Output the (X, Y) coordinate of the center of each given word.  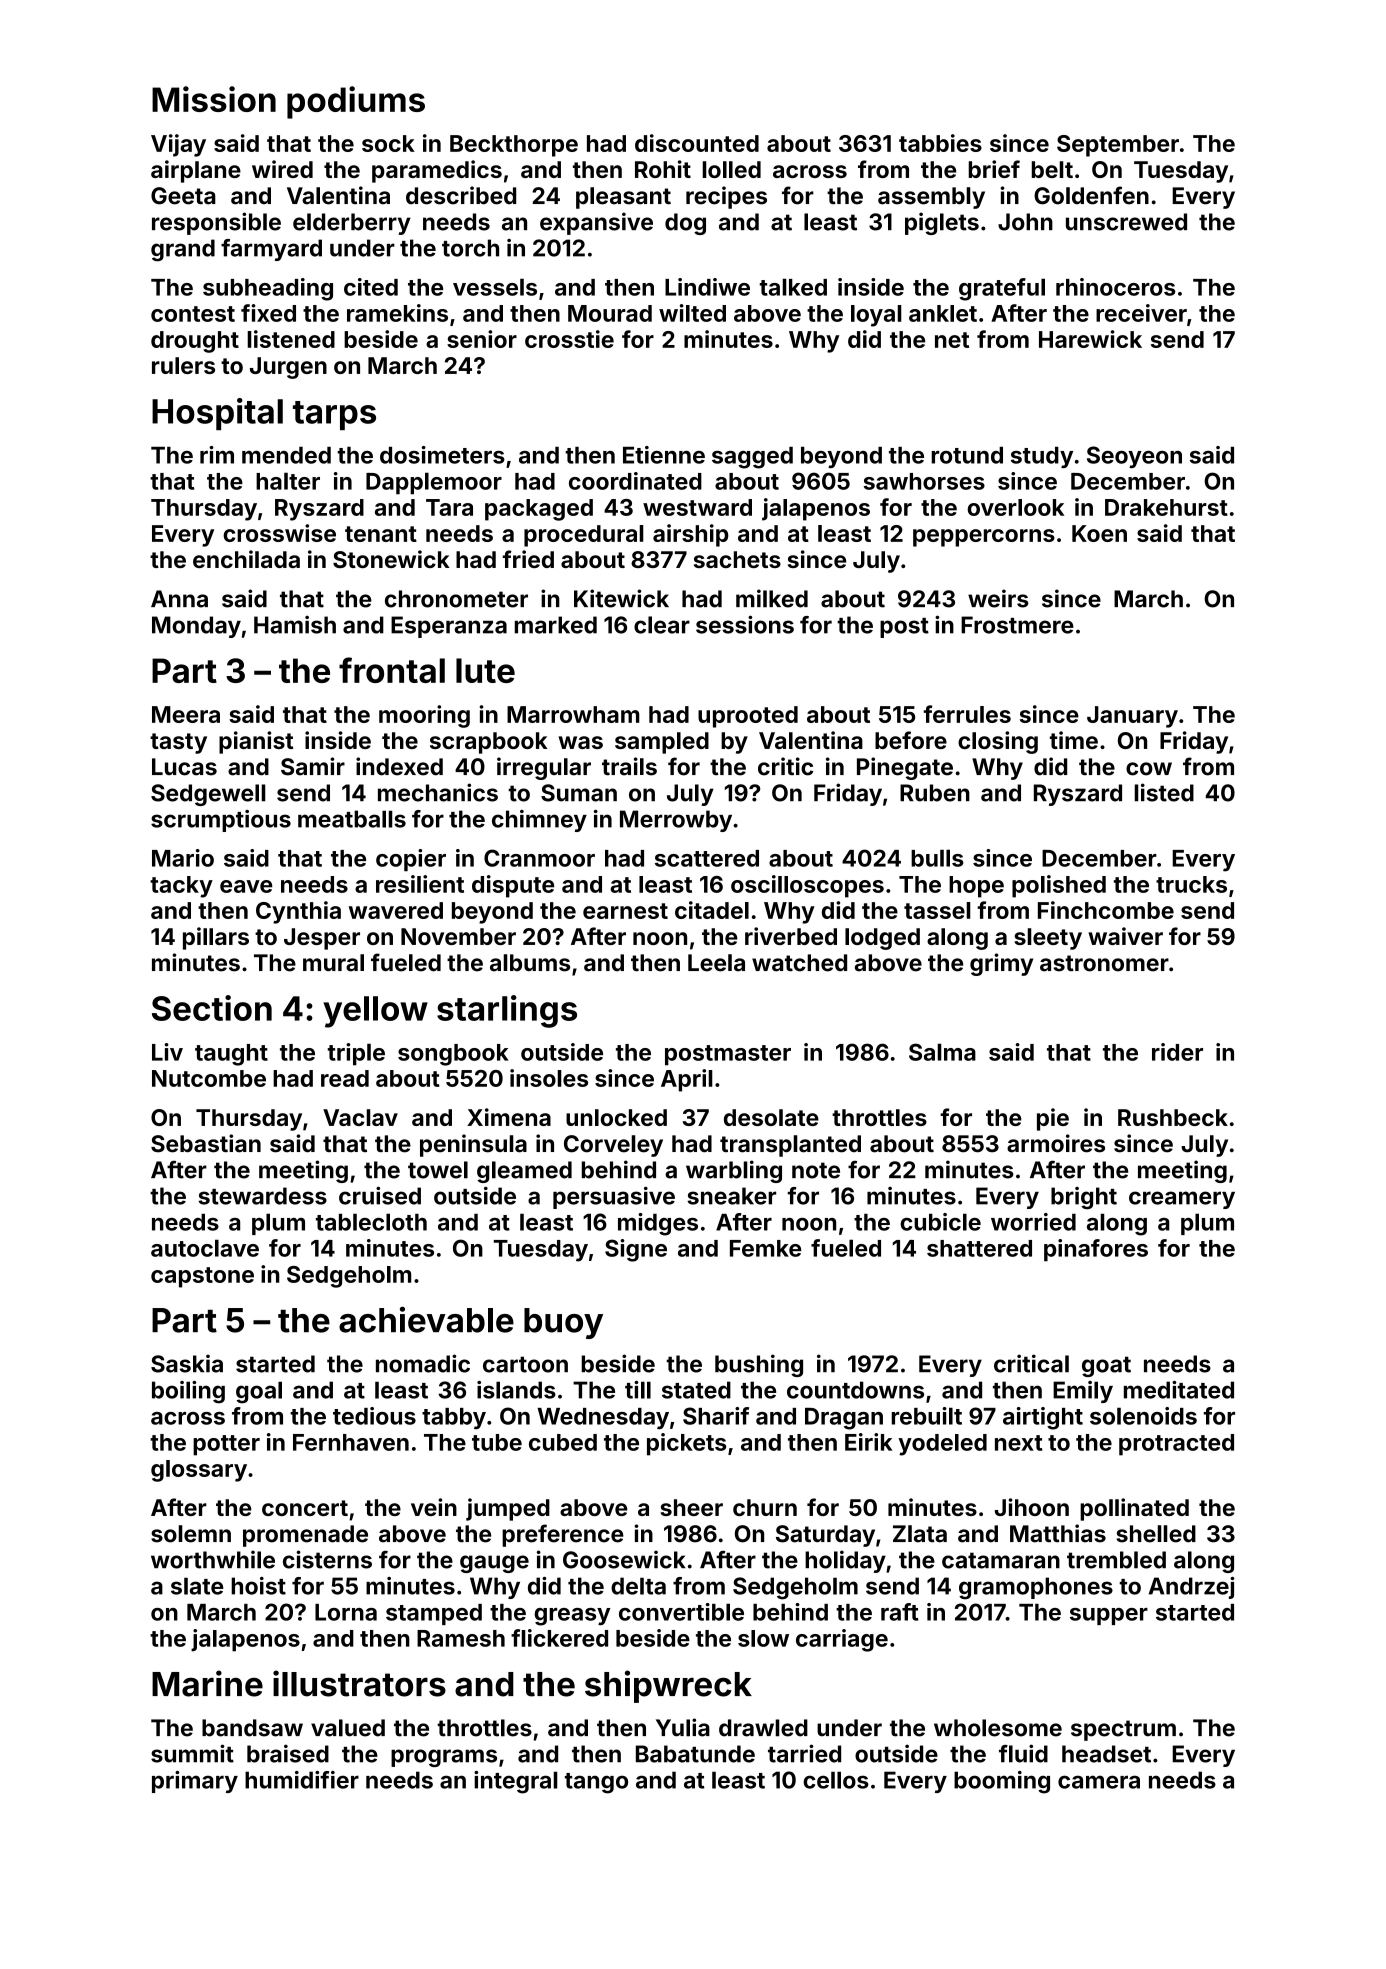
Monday (196, 627)
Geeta (183, 196)
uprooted (748, 717)
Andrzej (1192, 1588)
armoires (1056, 1143)
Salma (942, 1052)
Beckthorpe (514, 146)
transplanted (790, 1146)
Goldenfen (1091, 195)
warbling (734, 1171)
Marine (207, 1683)
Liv (167, 1052)
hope (976, 887)
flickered (559, 1638)
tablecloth (371, 1222)
